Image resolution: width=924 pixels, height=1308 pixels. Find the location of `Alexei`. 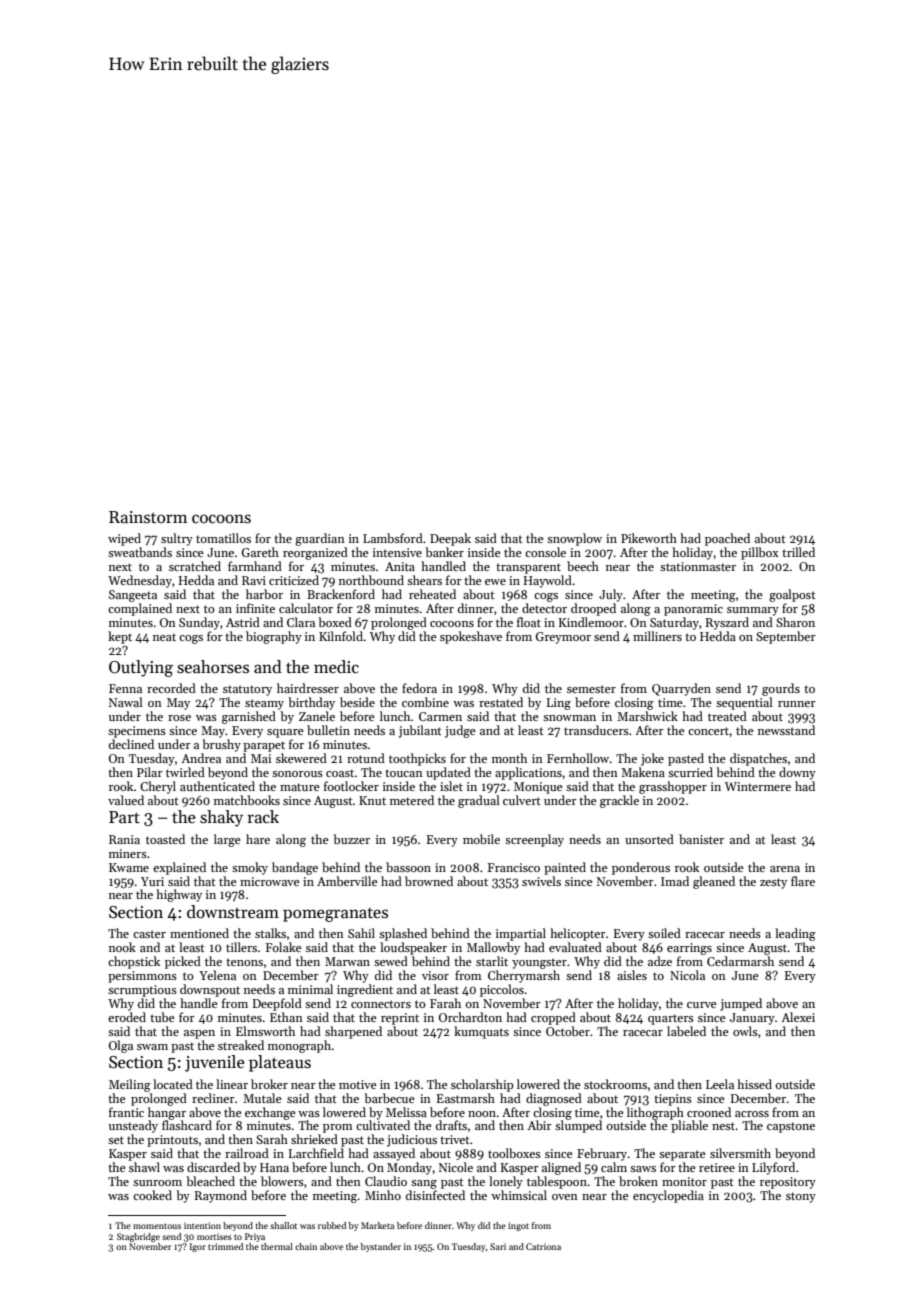

Alexei is located at coordinates (798, 1017).
